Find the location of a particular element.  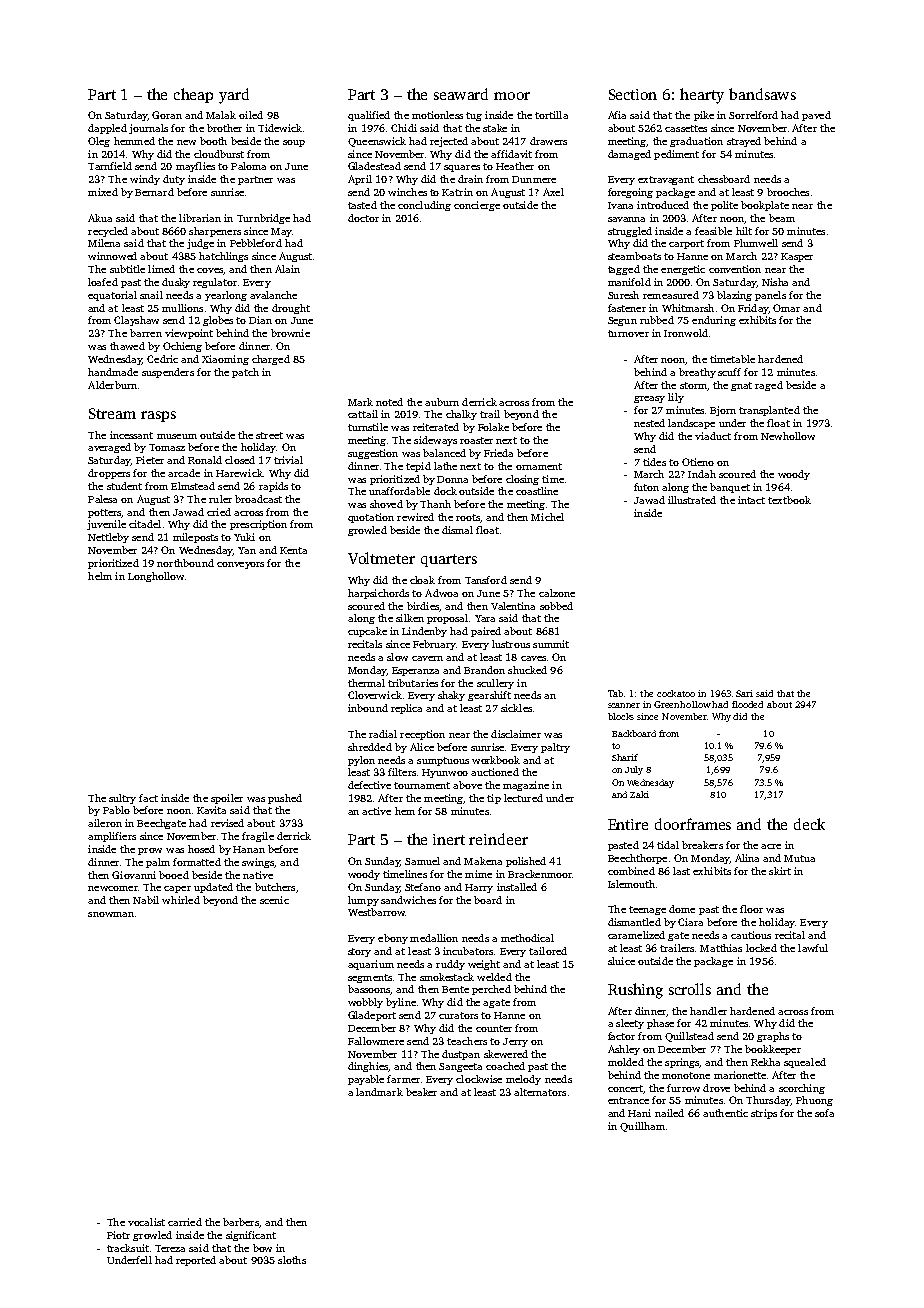

beaker is located at coordinates (421, 1092).
